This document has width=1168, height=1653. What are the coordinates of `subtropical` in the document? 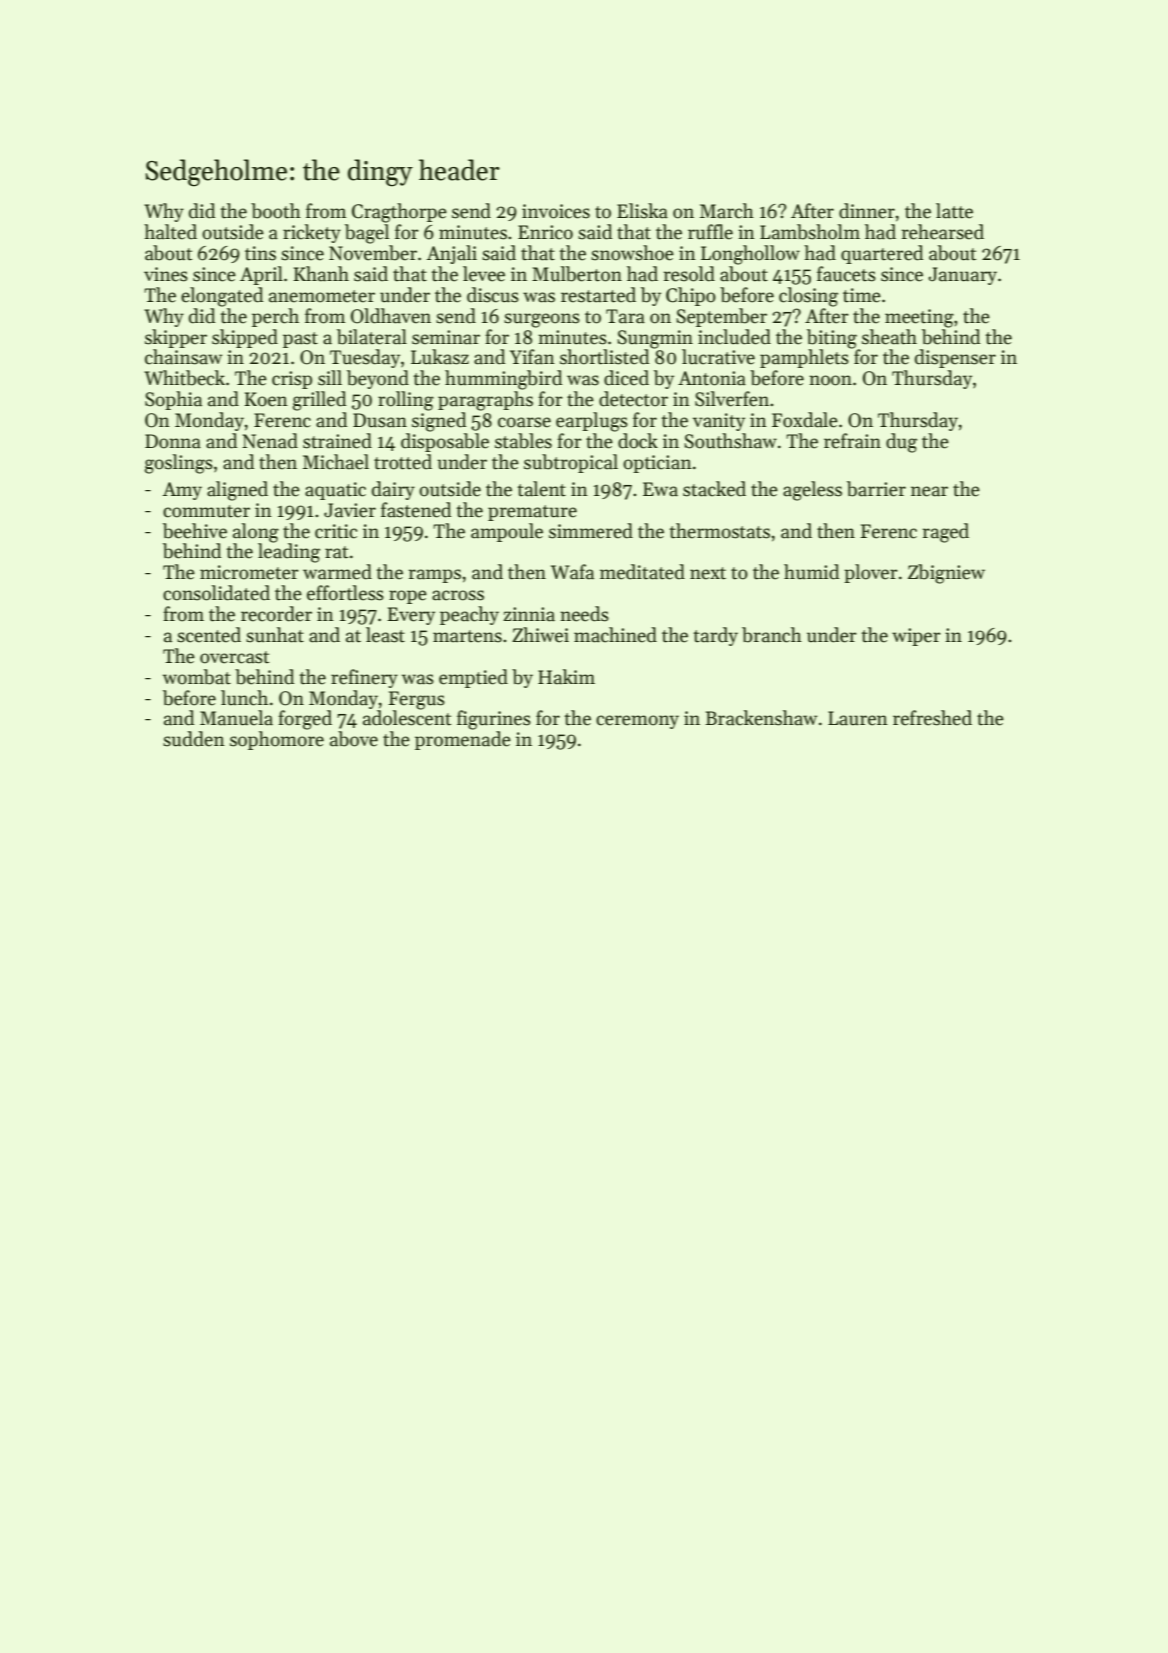 It's located at (571, 463).
